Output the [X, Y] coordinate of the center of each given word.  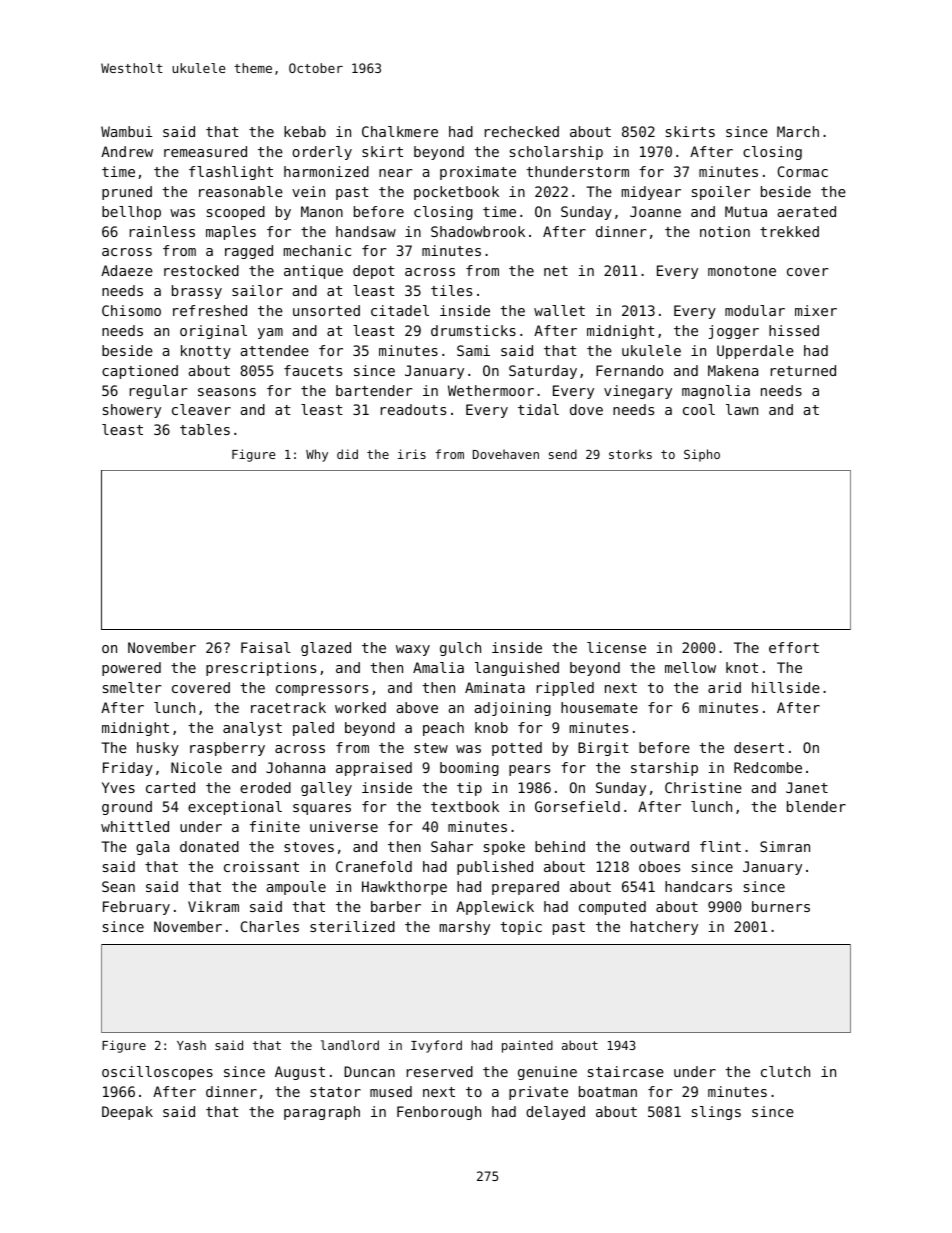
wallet [559, 310]
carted [170, 787]
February [136, 908]
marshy [465, 928]
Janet [807, 787]
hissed [794, 330]
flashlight [231, 173]
